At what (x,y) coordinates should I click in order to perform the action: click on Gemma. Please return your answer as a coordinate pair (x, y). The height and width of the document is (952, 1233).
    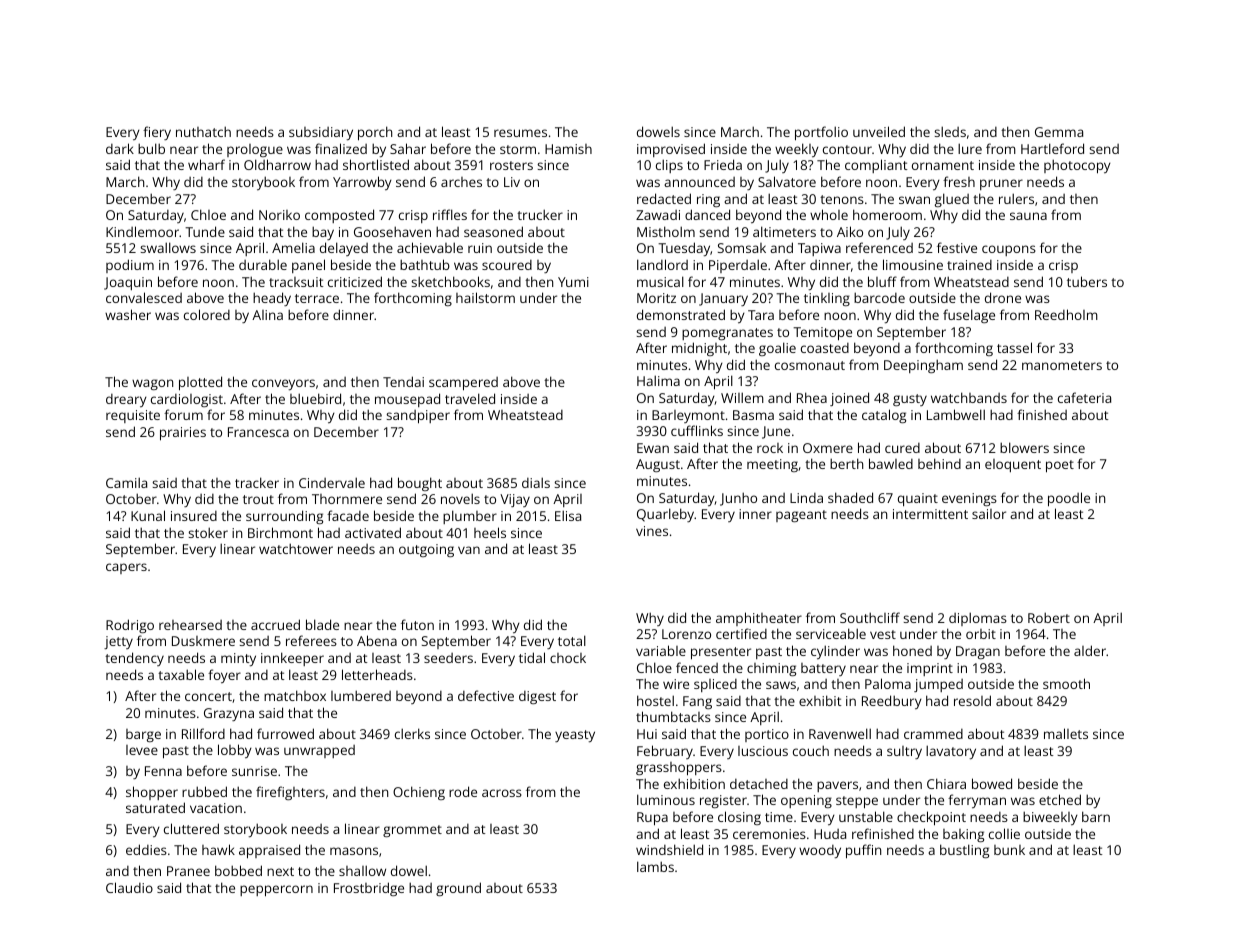
    Looking at the image, I should click on (1059, 132).
